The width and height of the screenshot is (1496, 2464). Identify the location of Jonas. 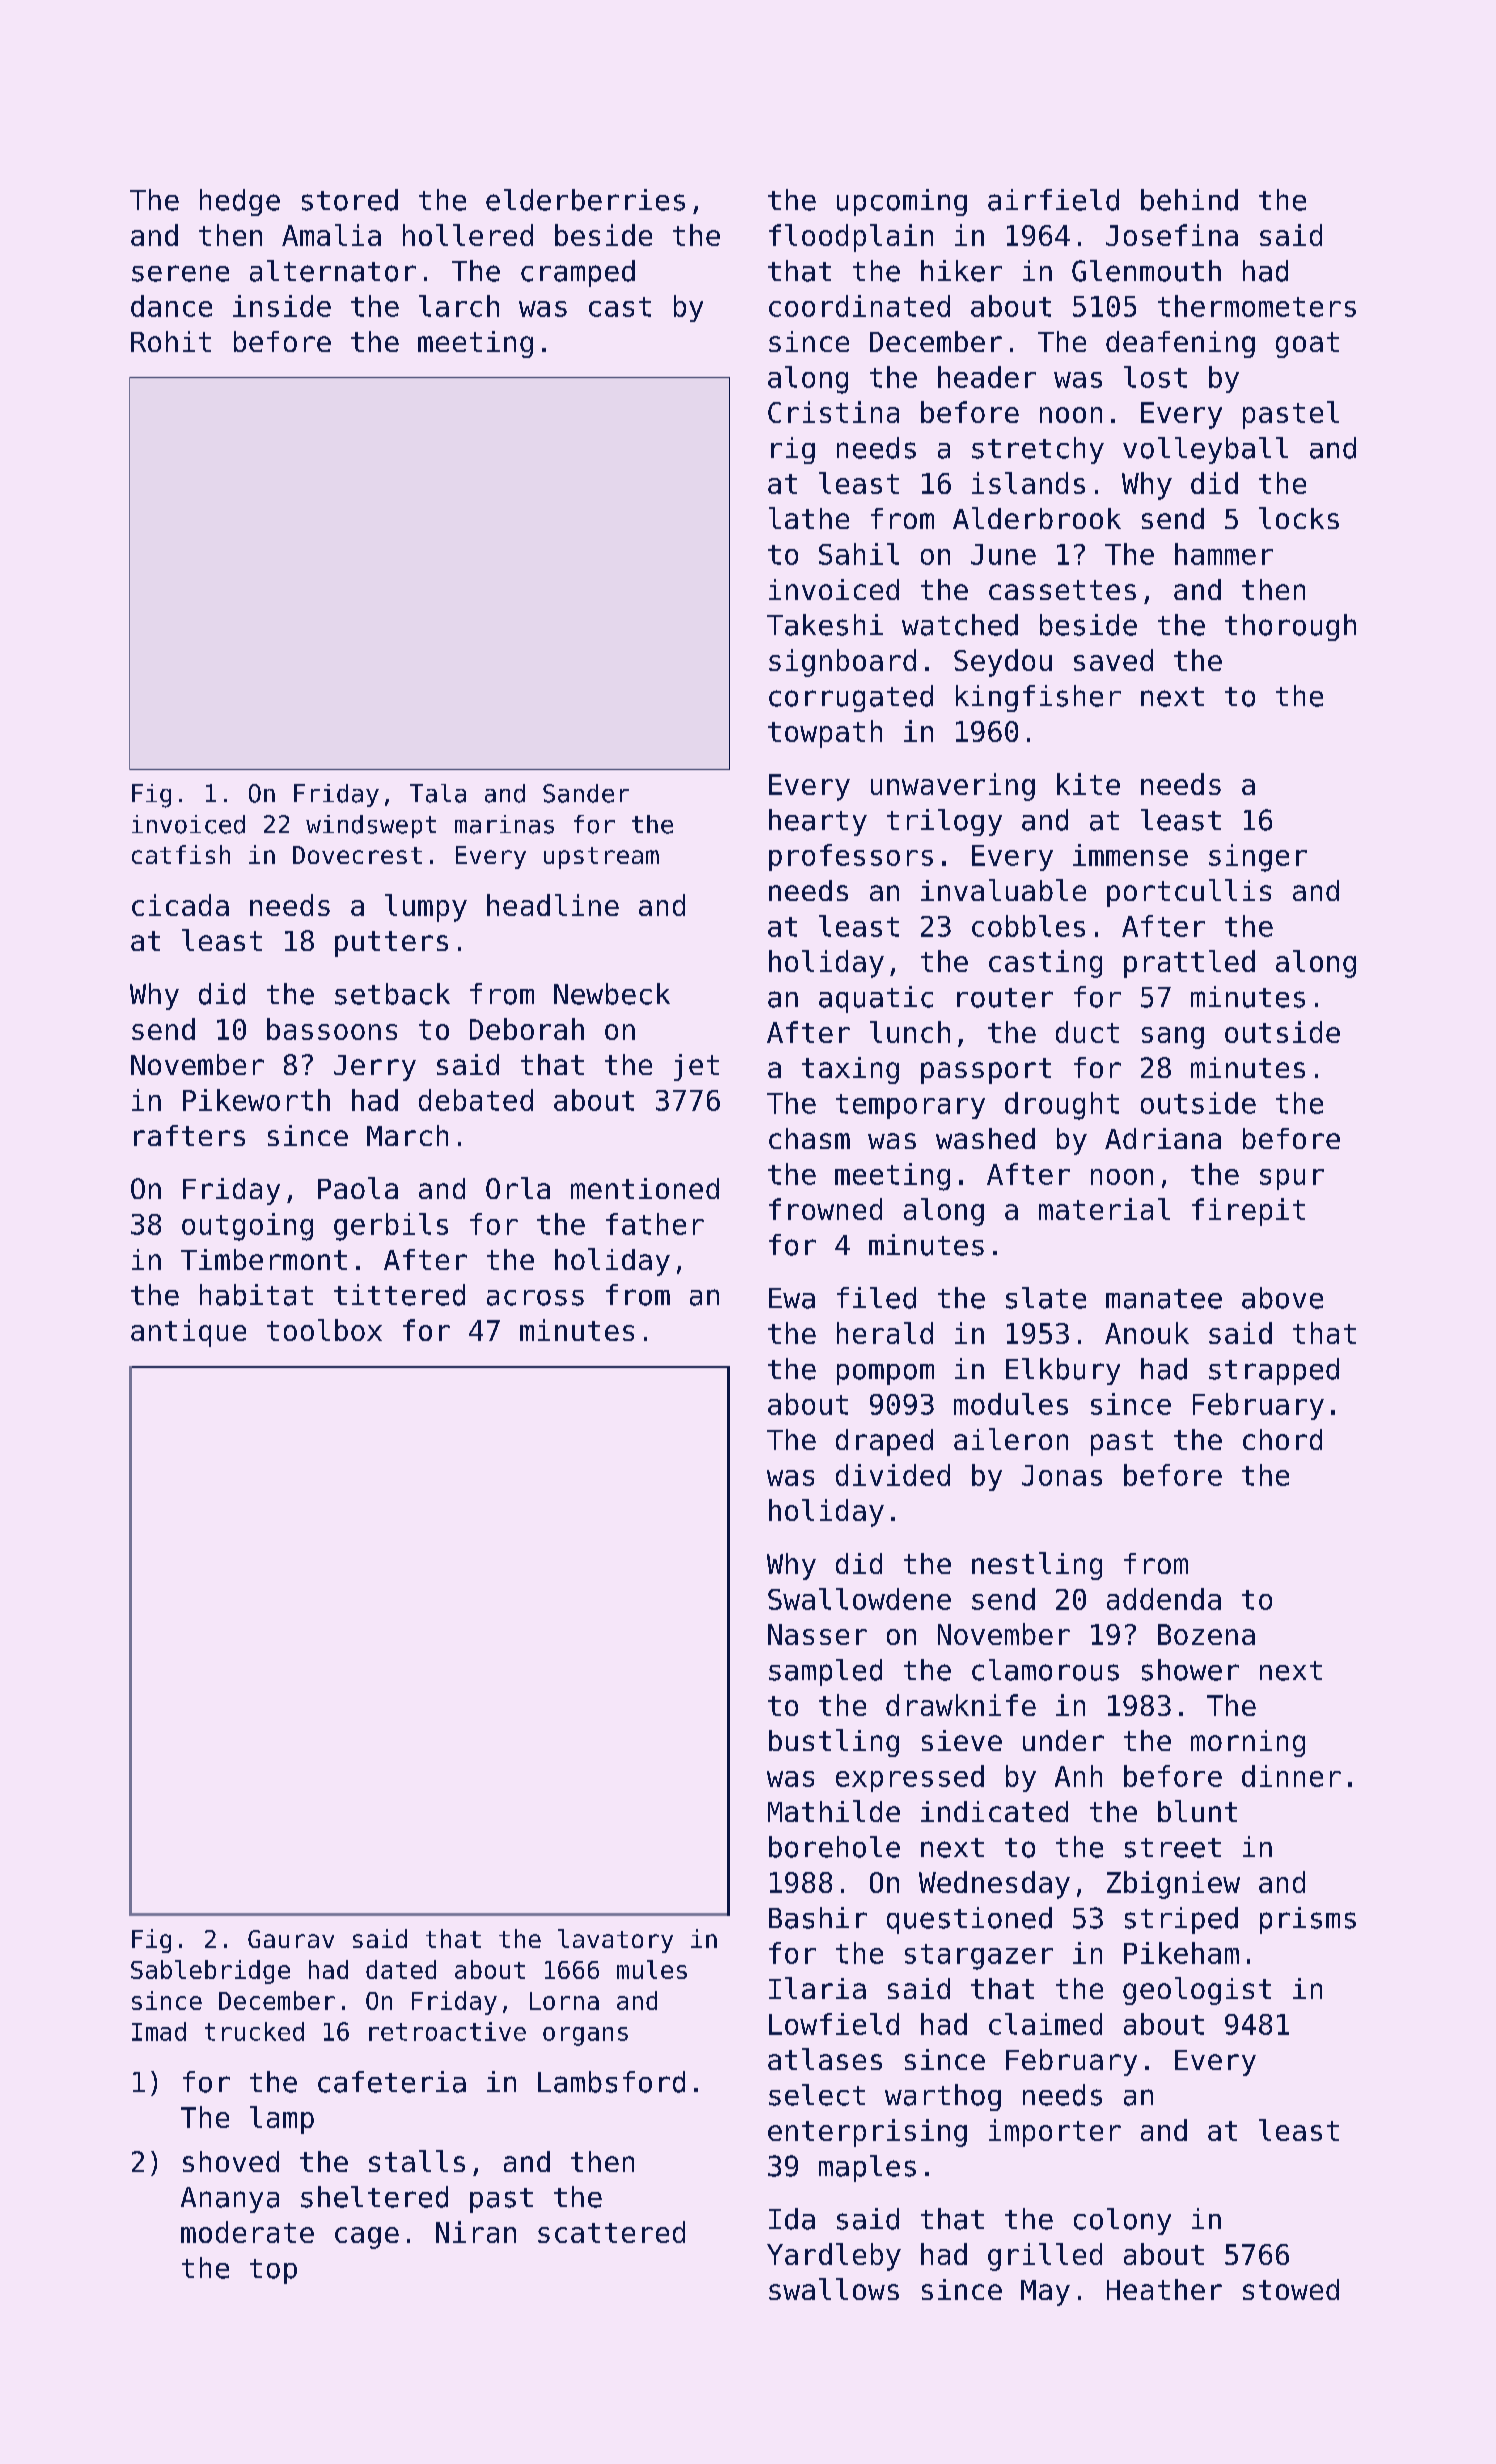
(1062, 1475).
